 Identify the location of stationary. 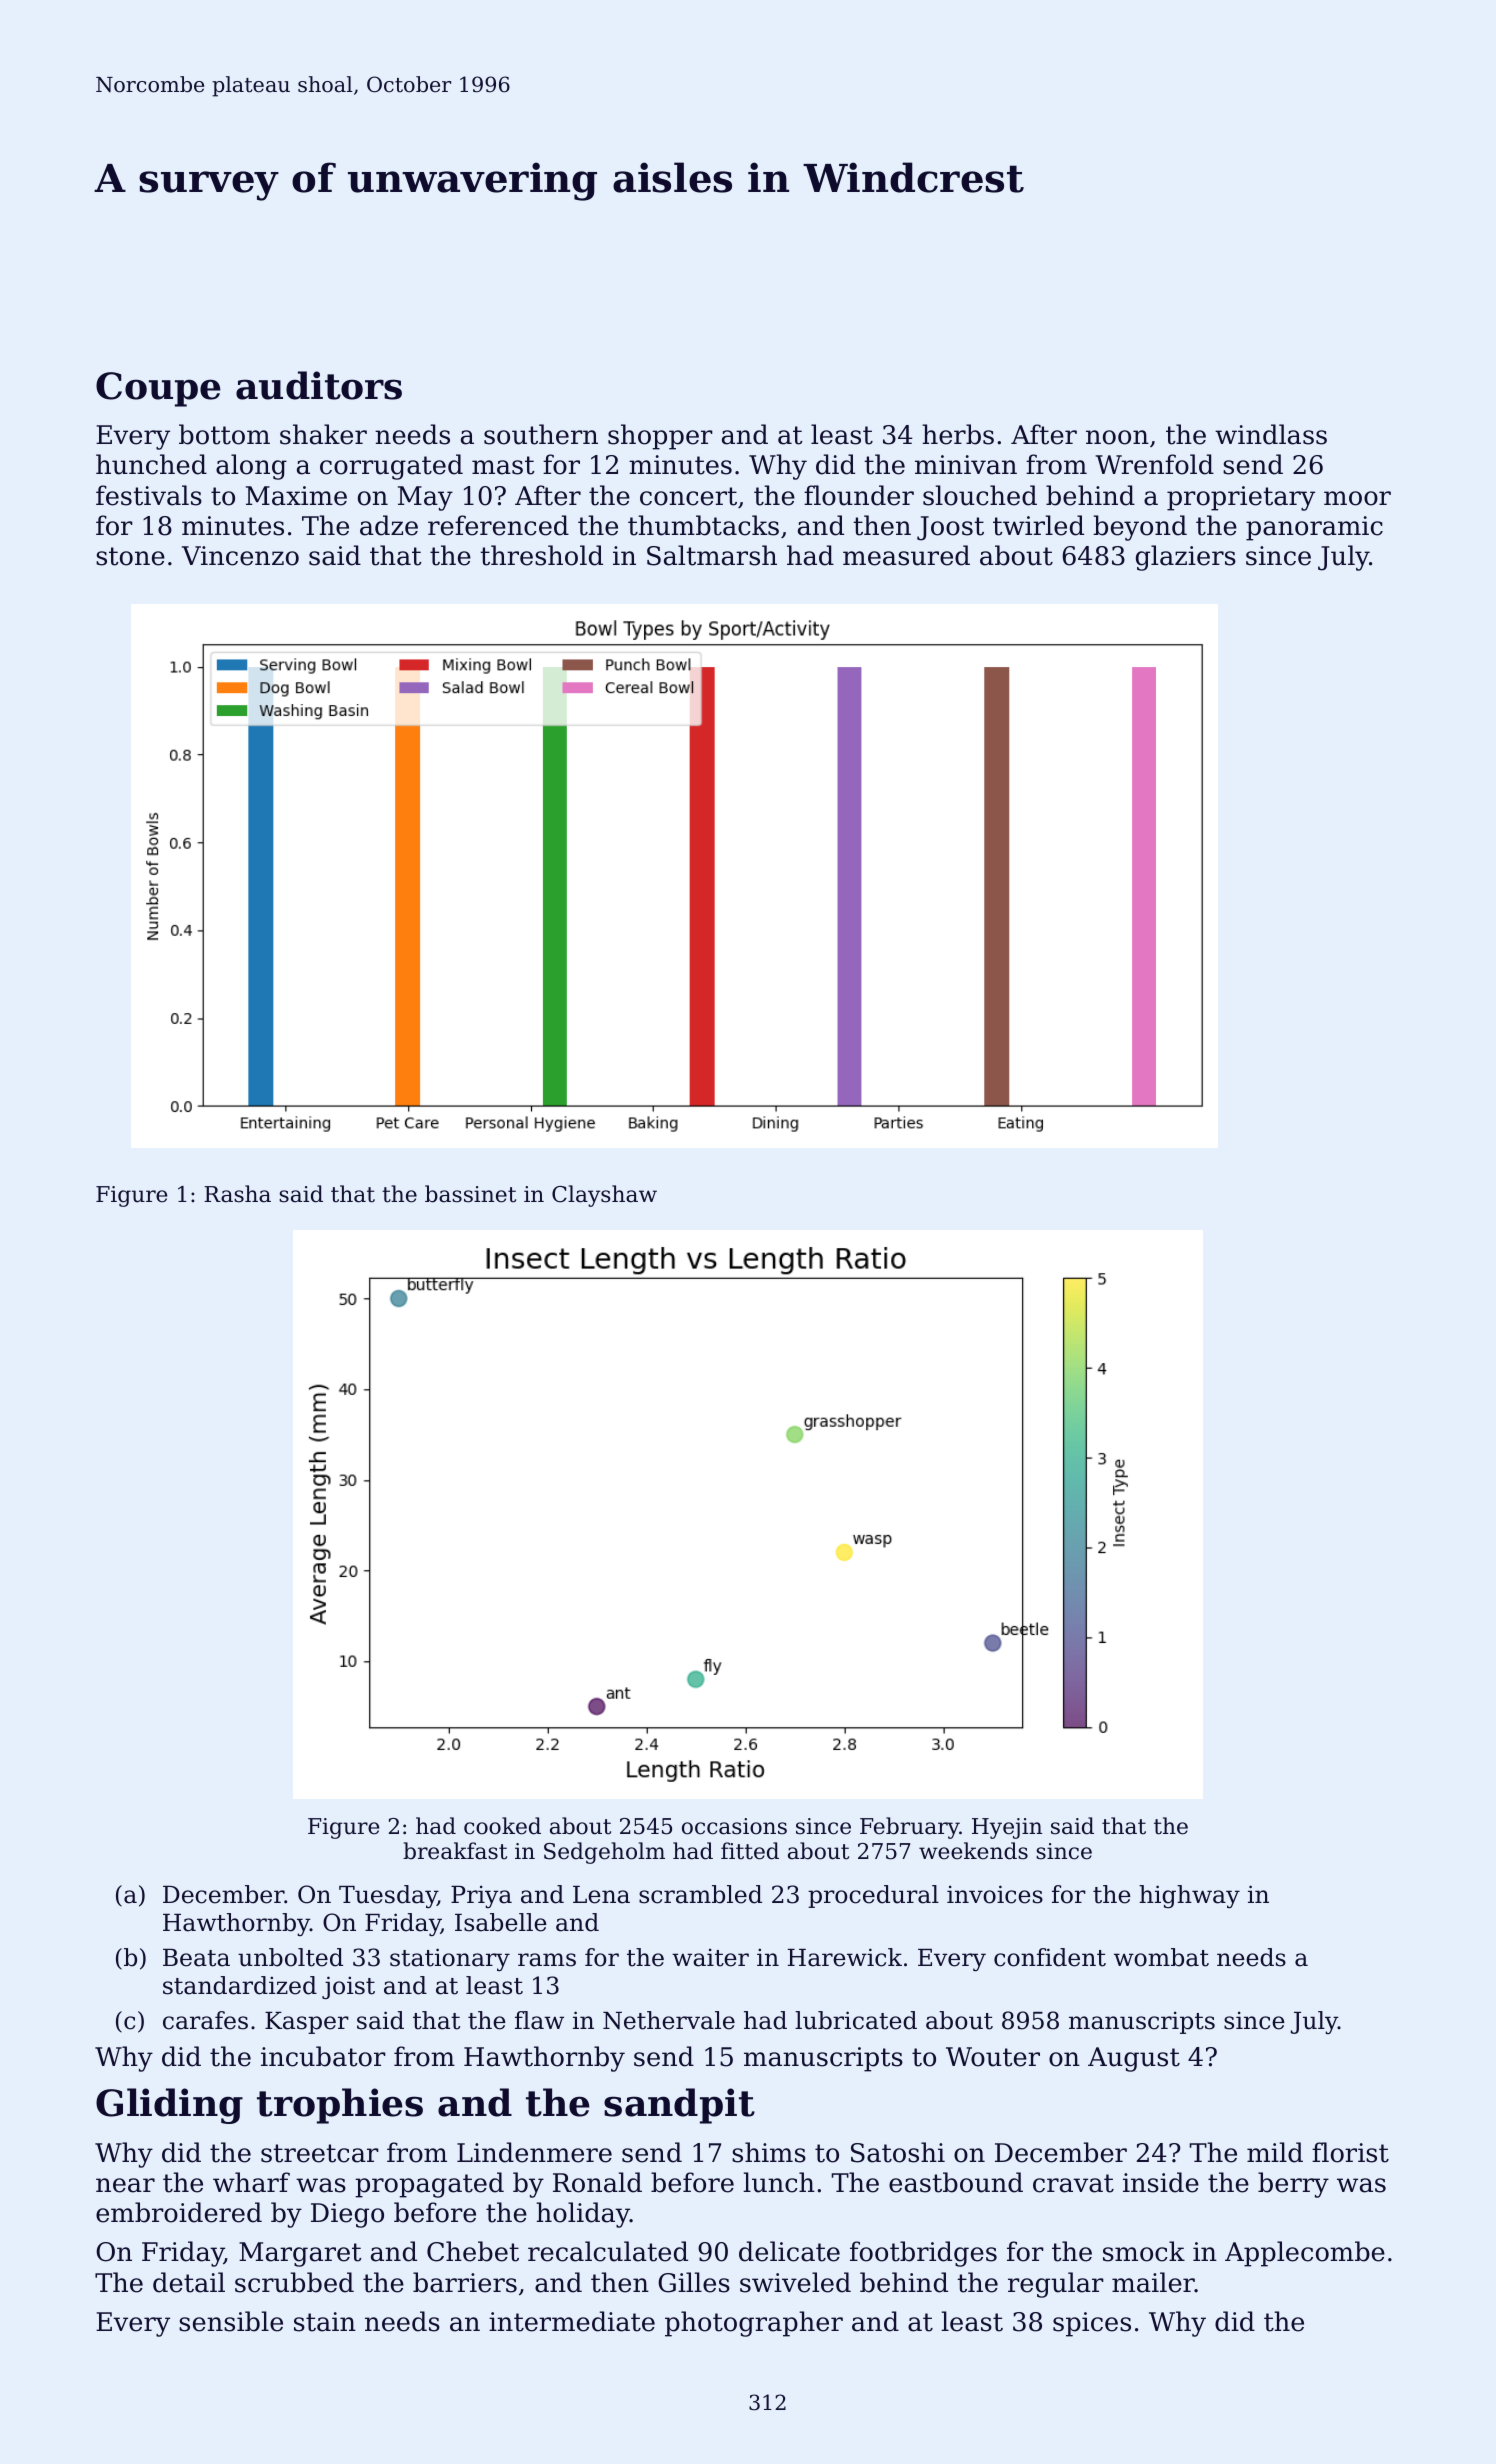
(450, 1959).
